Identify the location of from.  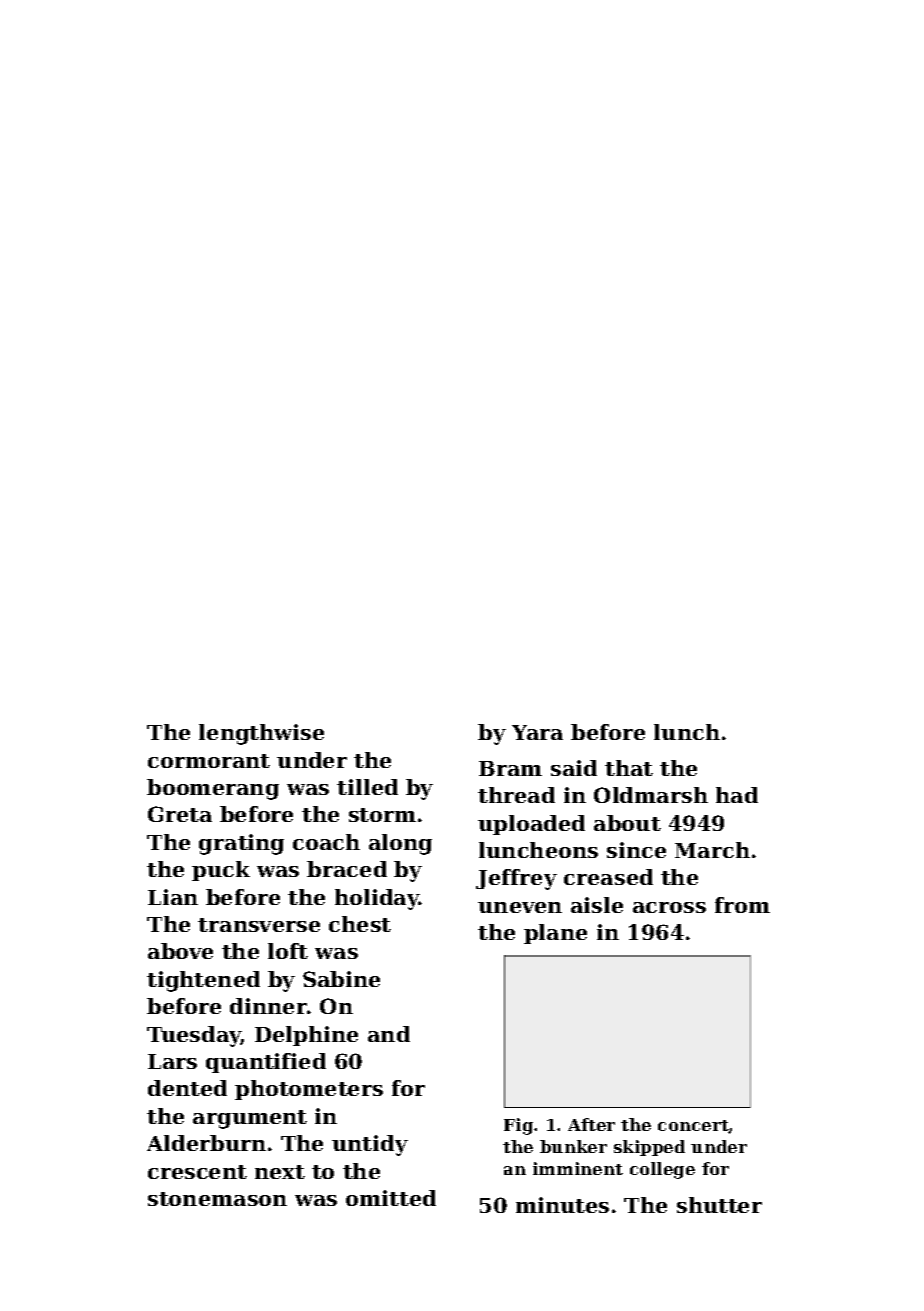
(742, 905).
